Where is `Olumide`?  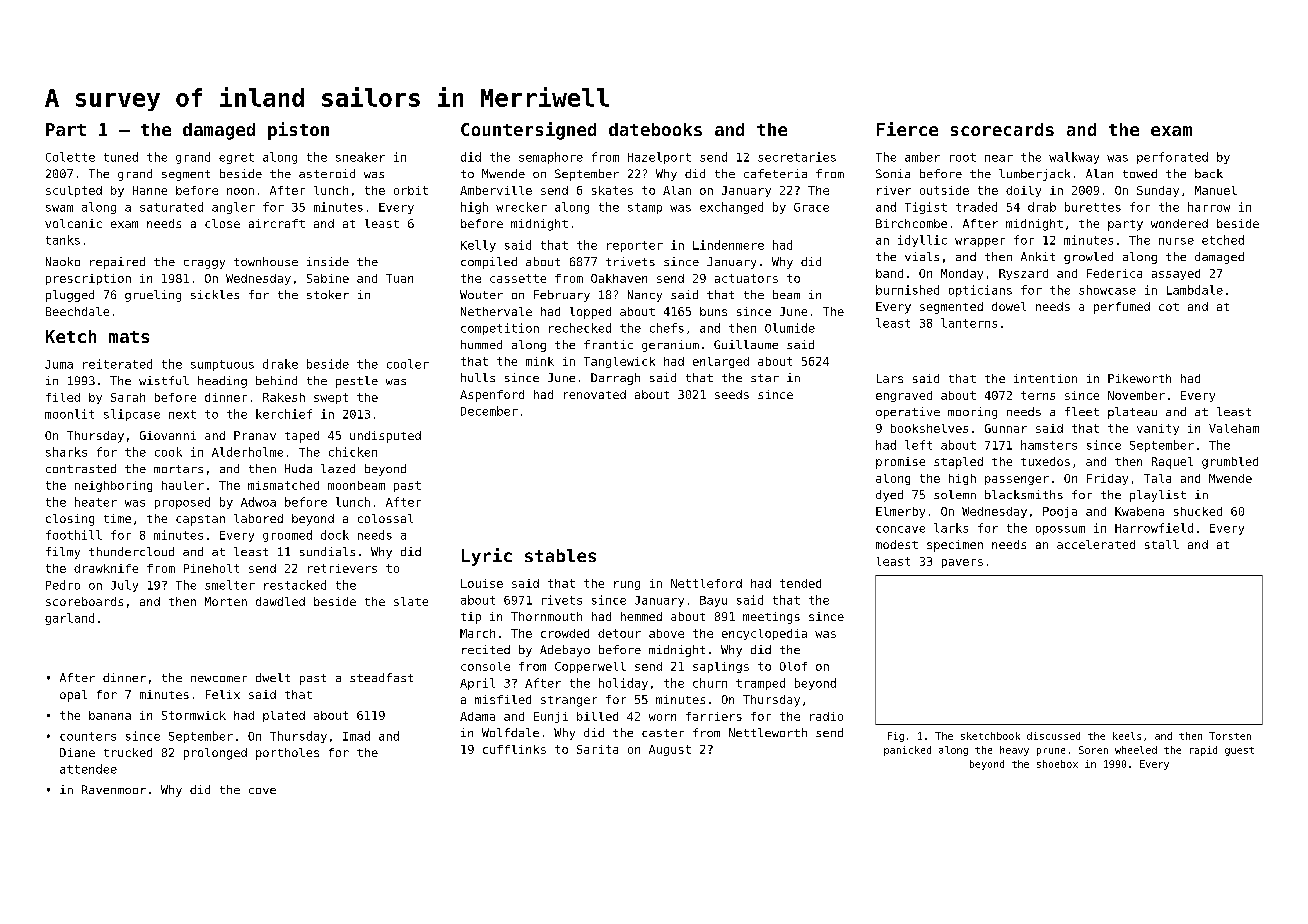
Olumide is located at coordinates (790, 328).
